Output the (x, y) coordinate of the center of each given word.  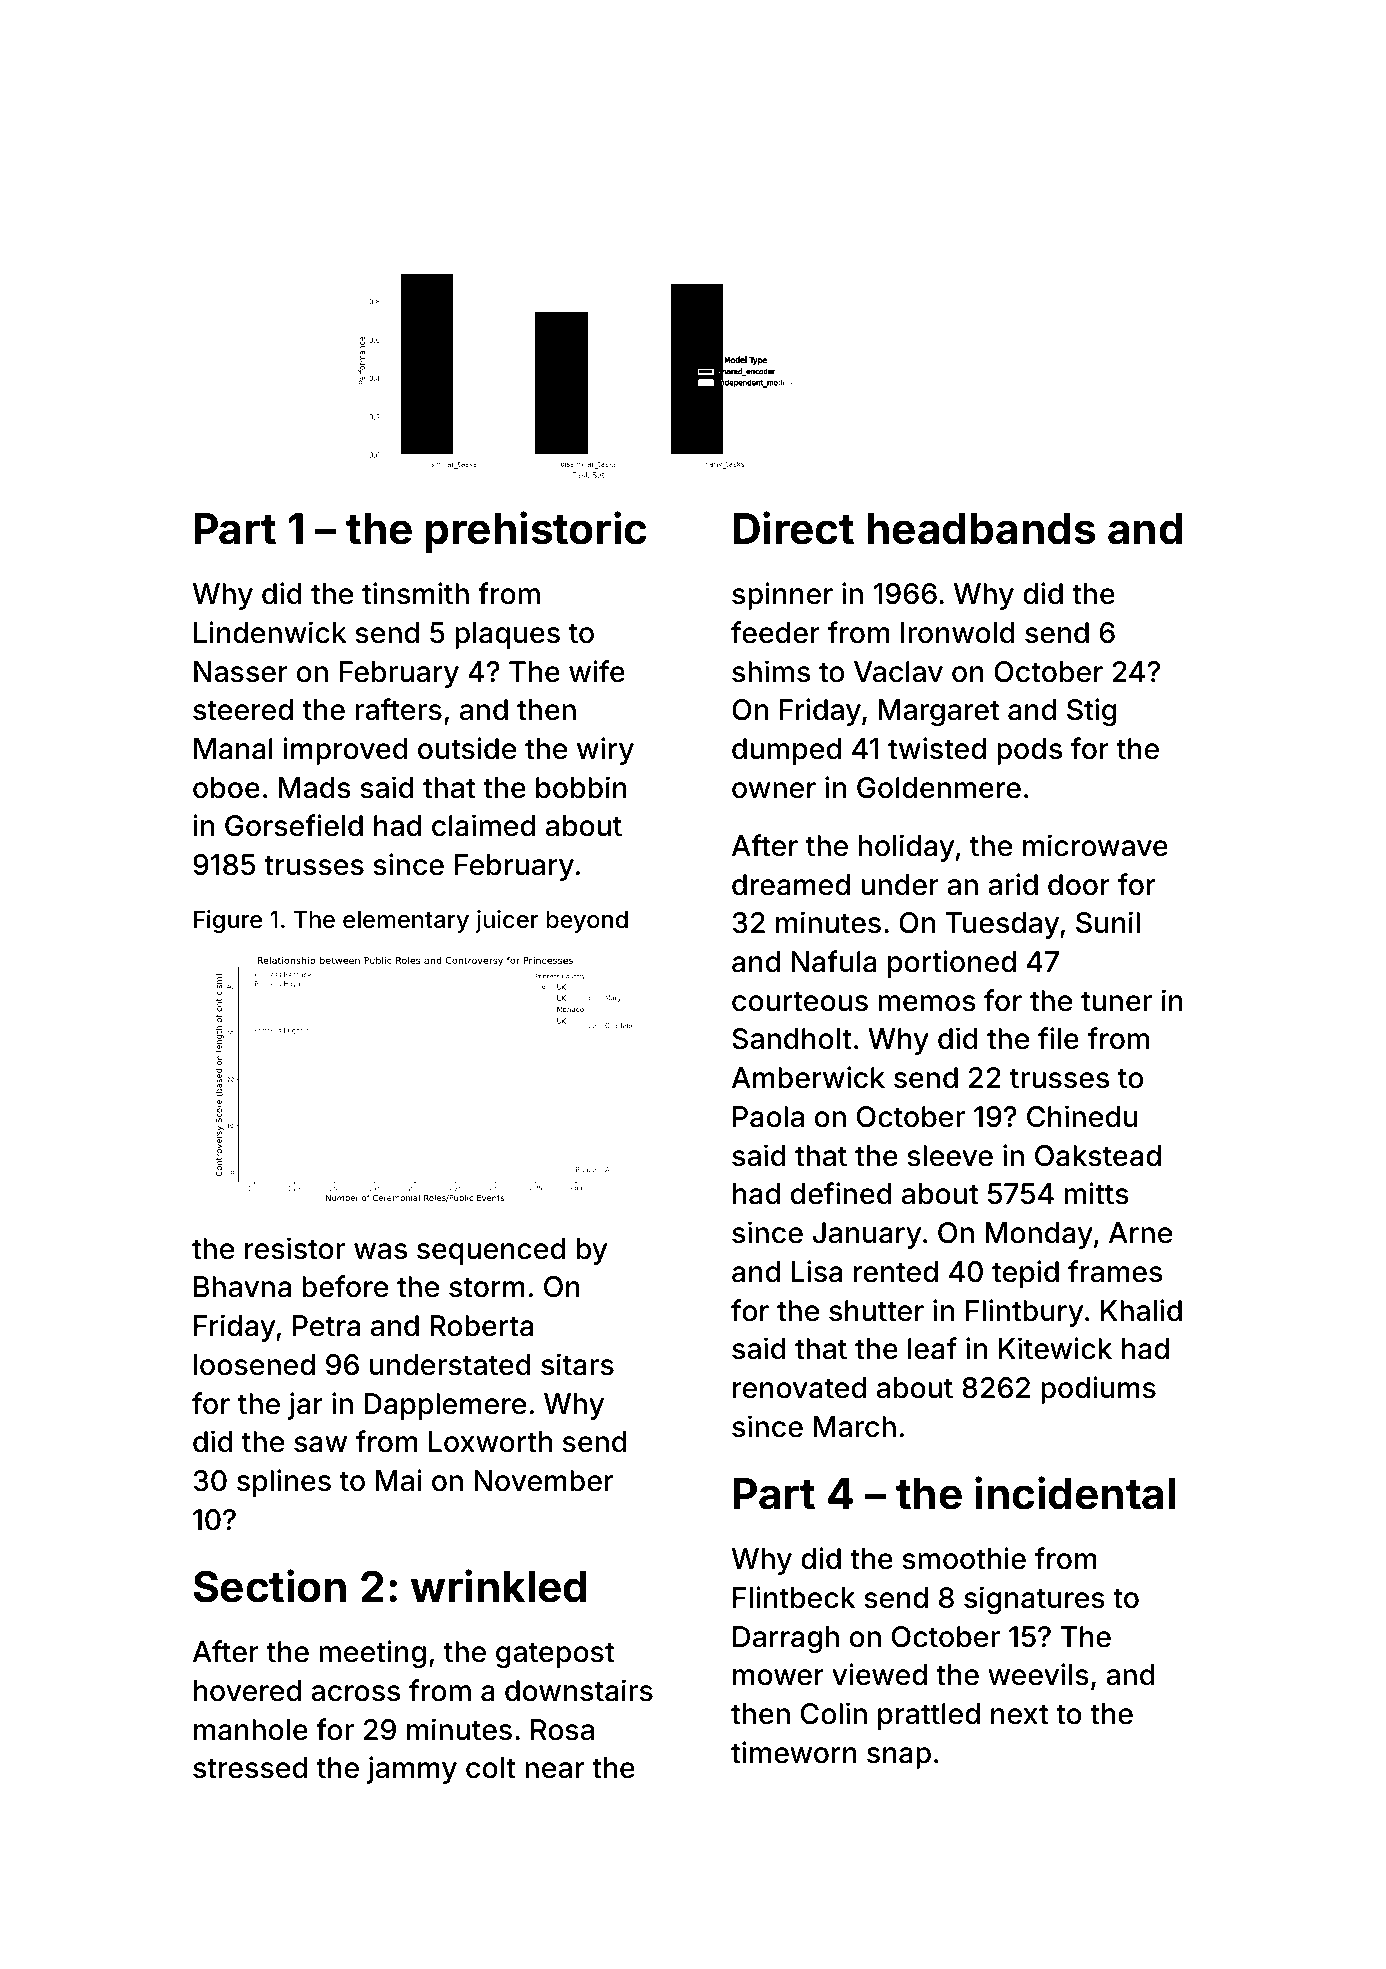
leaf (932, 1348)
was (380, 1251)
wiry (605, 751)
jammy (412, 1770)
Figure (228, 921)
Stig (1092, 712)
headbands (981, 529)
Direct (794, 528)
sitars (577, 1364)
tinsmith (415, 593)
